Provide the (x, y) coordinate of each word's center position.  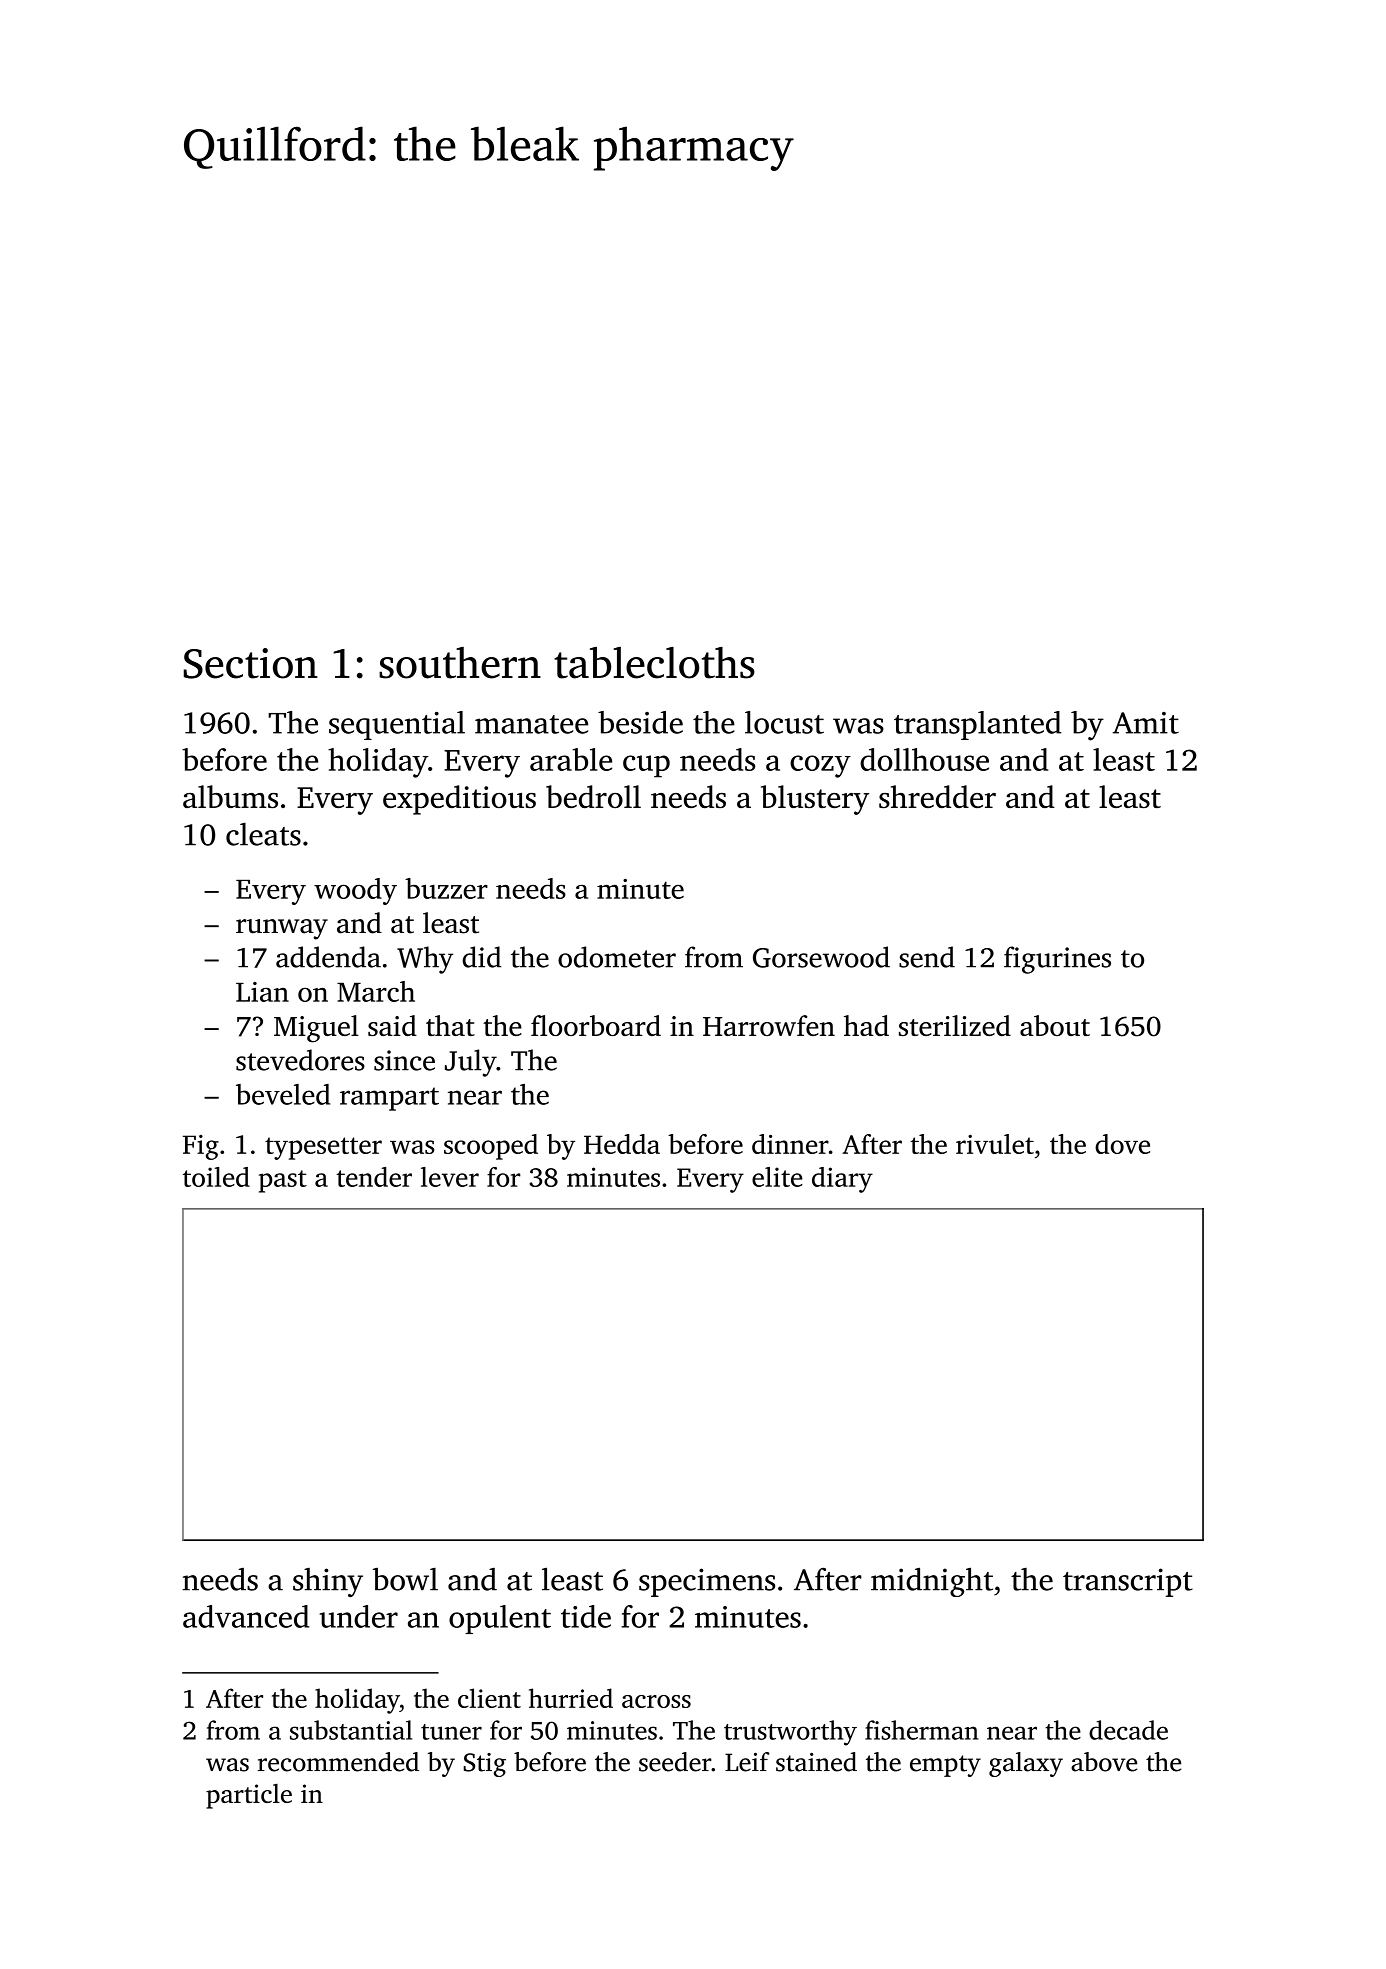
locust (784, 722)
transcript (1128, 1582)
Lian (262, 992)
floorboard (596, 1025)
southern (460, 663)
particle (249, 1796)
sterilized (955, 1025)
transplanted (978, 725)
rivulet (995, 1144)
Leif (747, 1762)
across (656, 1701)
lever (450, 1177)
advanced (246, 1616)
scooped (491, 1147)
